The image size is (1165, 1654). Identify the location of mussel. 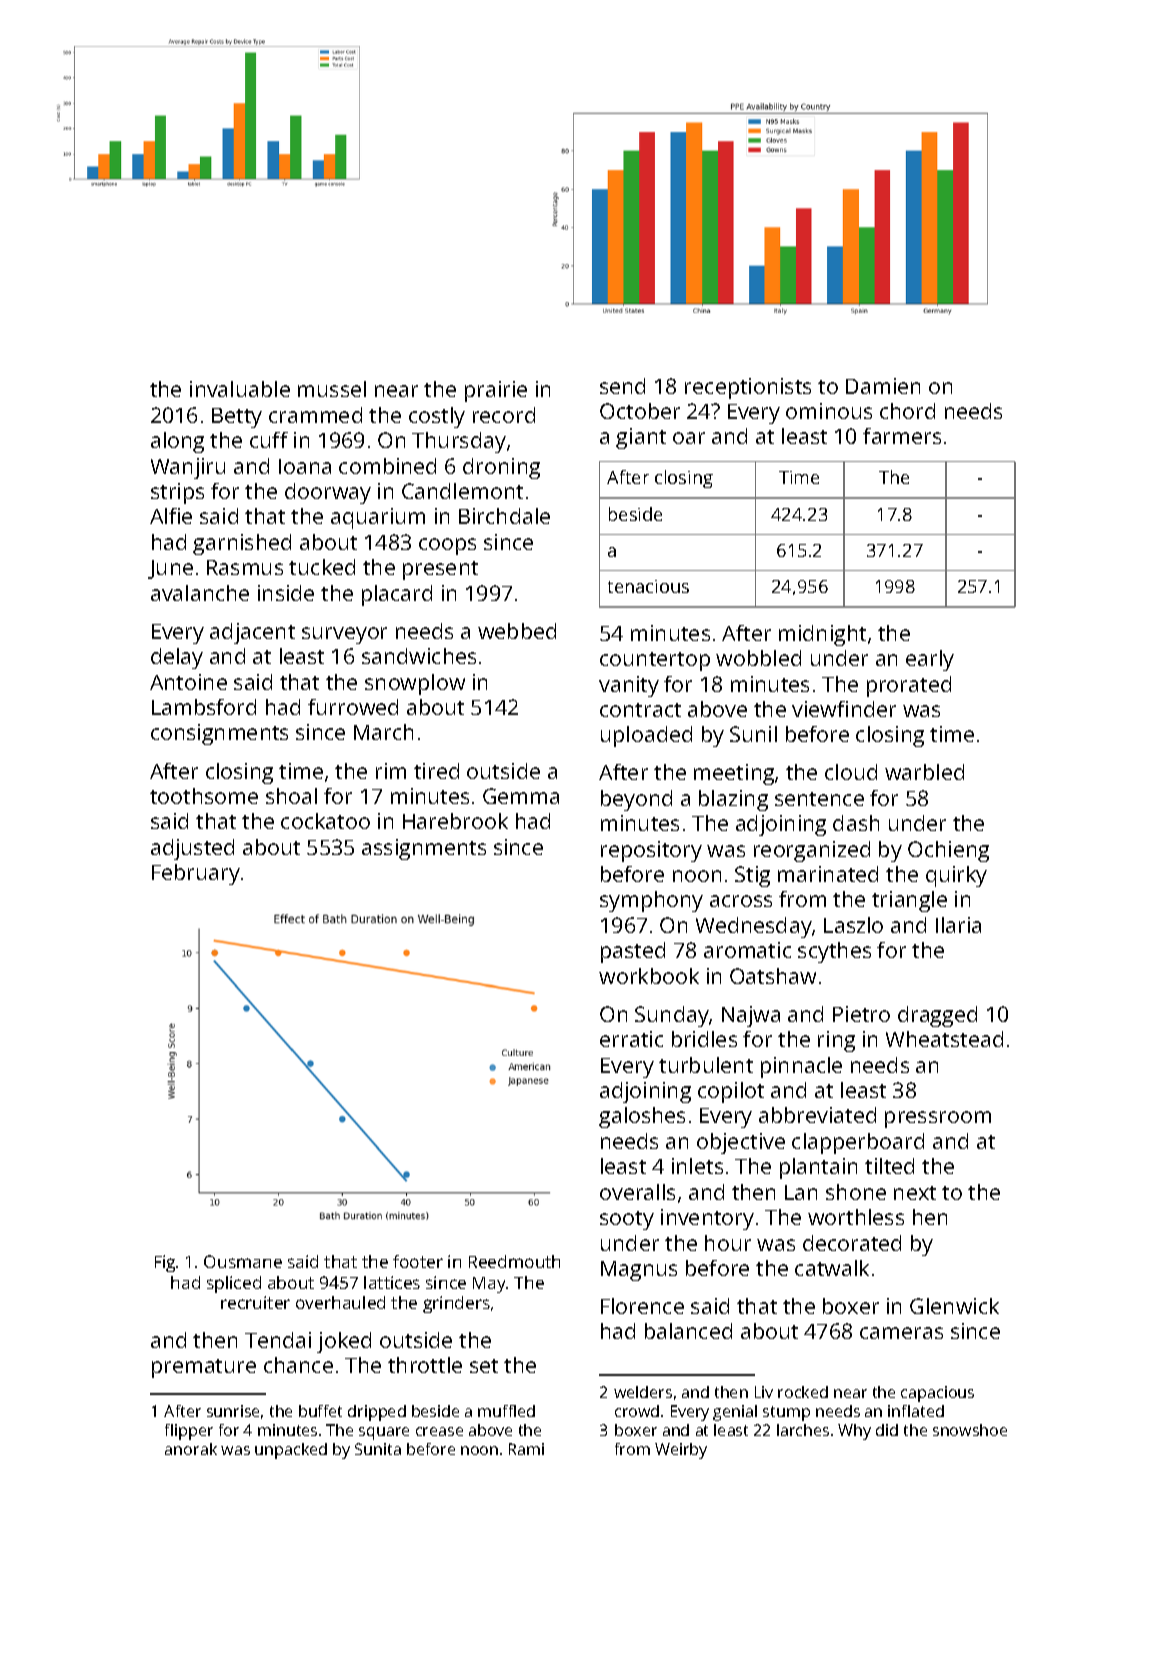
(332, 389).
